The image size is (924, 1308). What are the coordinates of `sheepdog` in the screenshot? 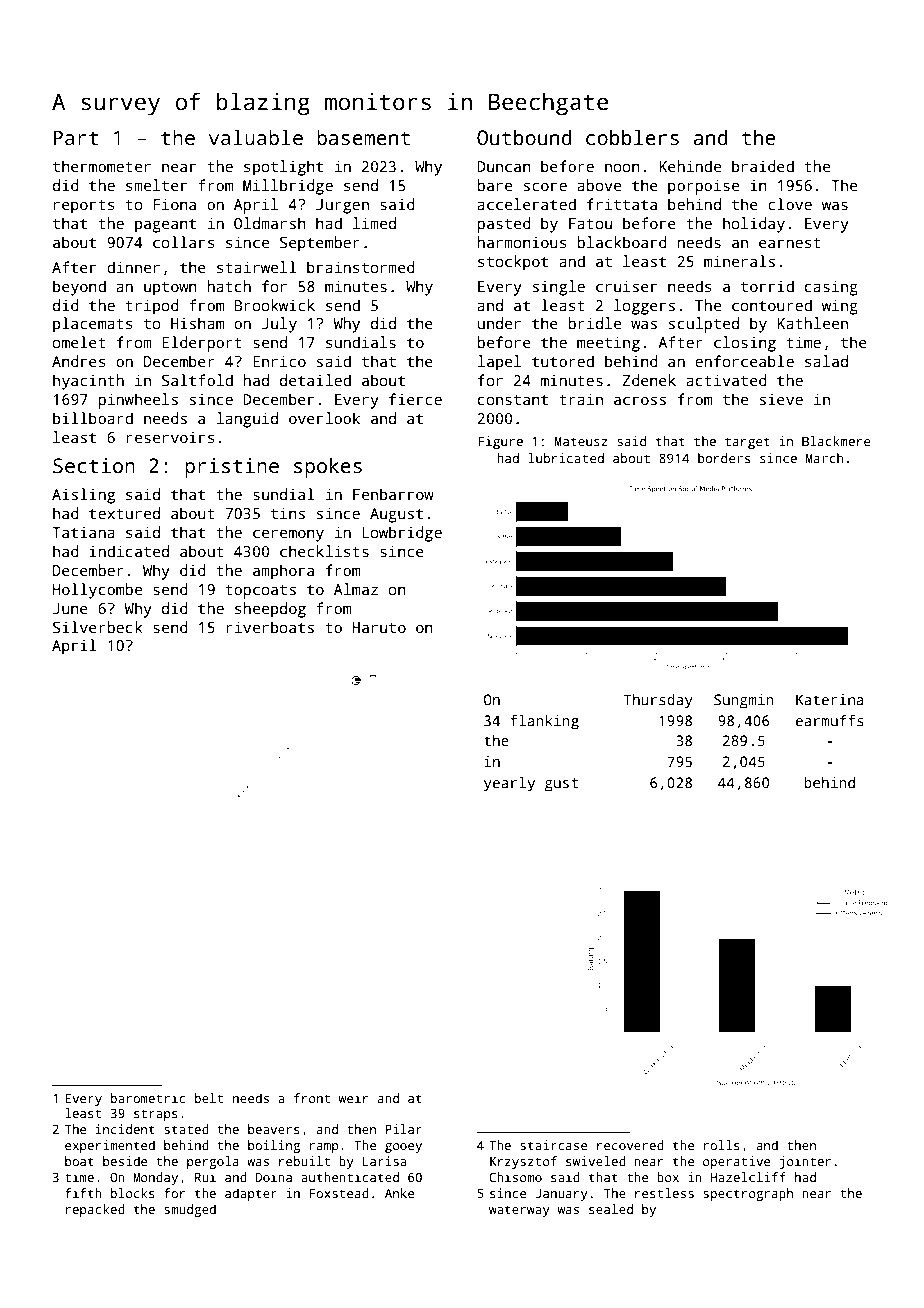 It's located at (270, 610).
